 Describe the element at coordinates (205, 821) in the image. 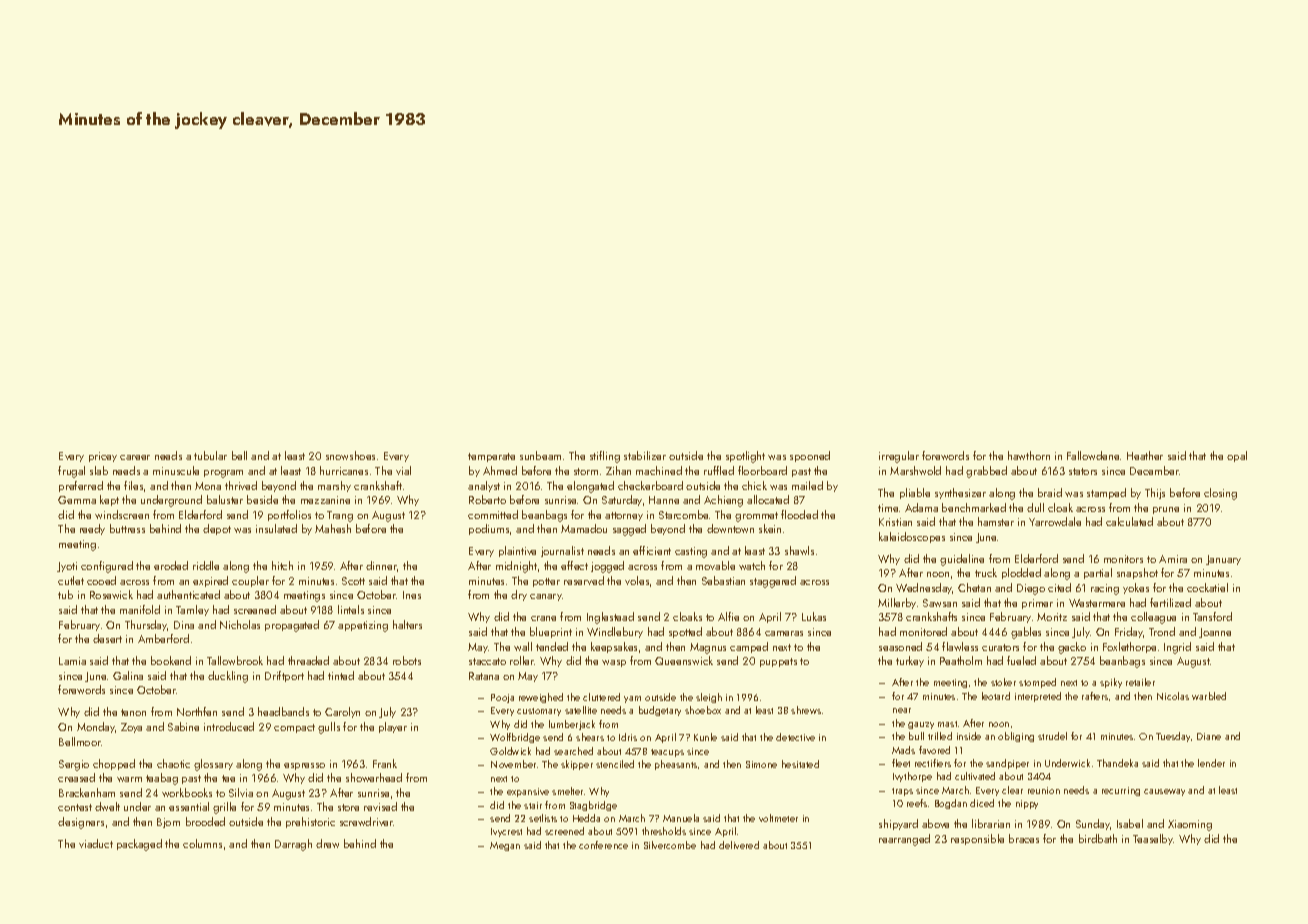

I see `brooded` at that location.
